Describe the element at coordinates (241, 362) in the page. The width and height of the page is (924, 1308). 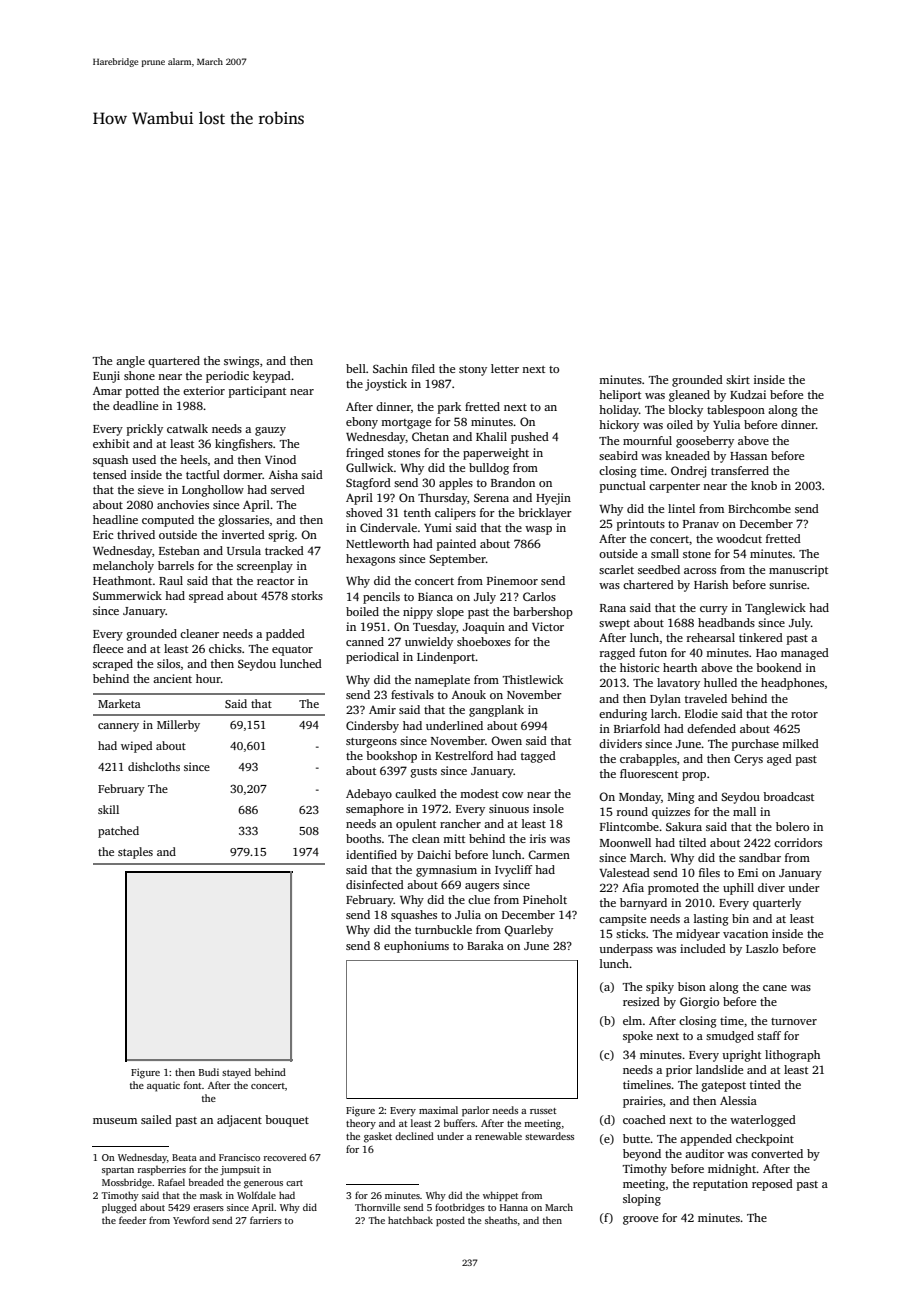
I see `swings` at that location.
